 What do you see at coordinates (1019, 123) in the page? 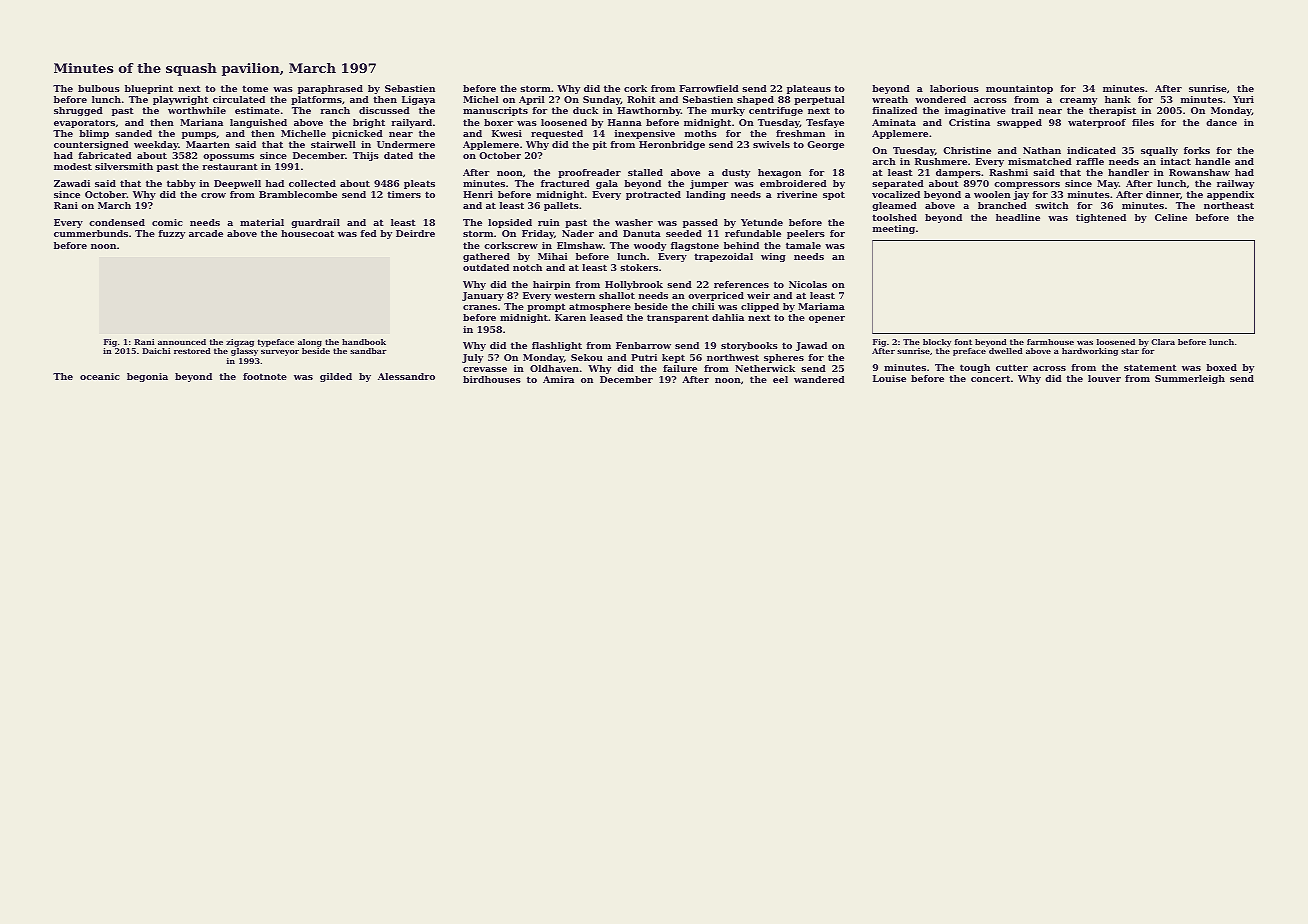
I see `swapped` at bounding box center [1019, 123].
